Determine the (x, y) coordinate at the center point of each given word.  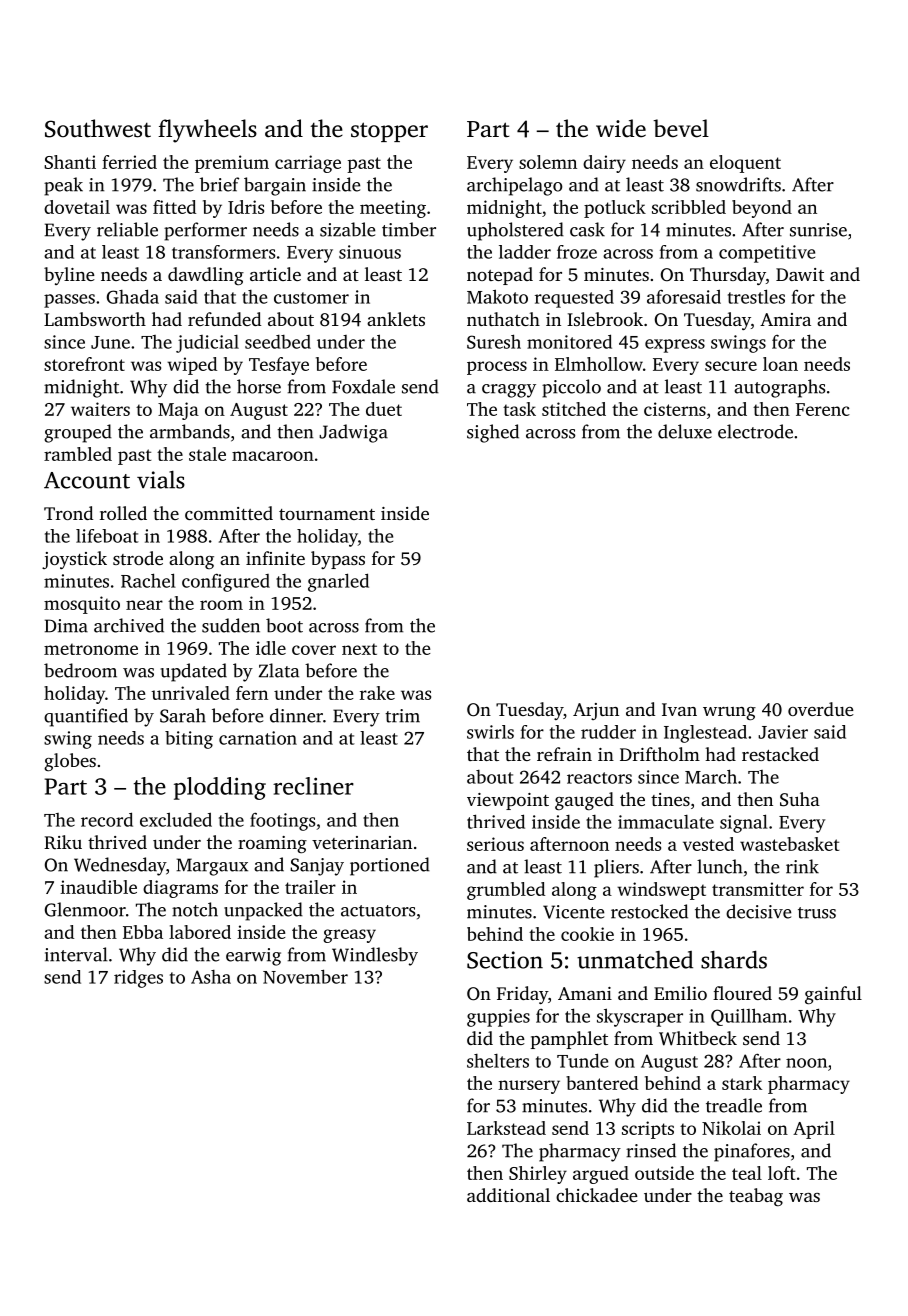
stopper (389, 132)
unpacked (263, 911)
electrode (755, 431)
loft (781, 1173)
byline (69, 276)
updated (194, 672)
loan (780, 364)
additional (508, 1195)
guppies (498, 1018)
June (110, 342)
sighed (493, 433)
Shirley (538, 1175)
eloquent (745, 164)
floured (742, 993)
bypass (338, 560)
